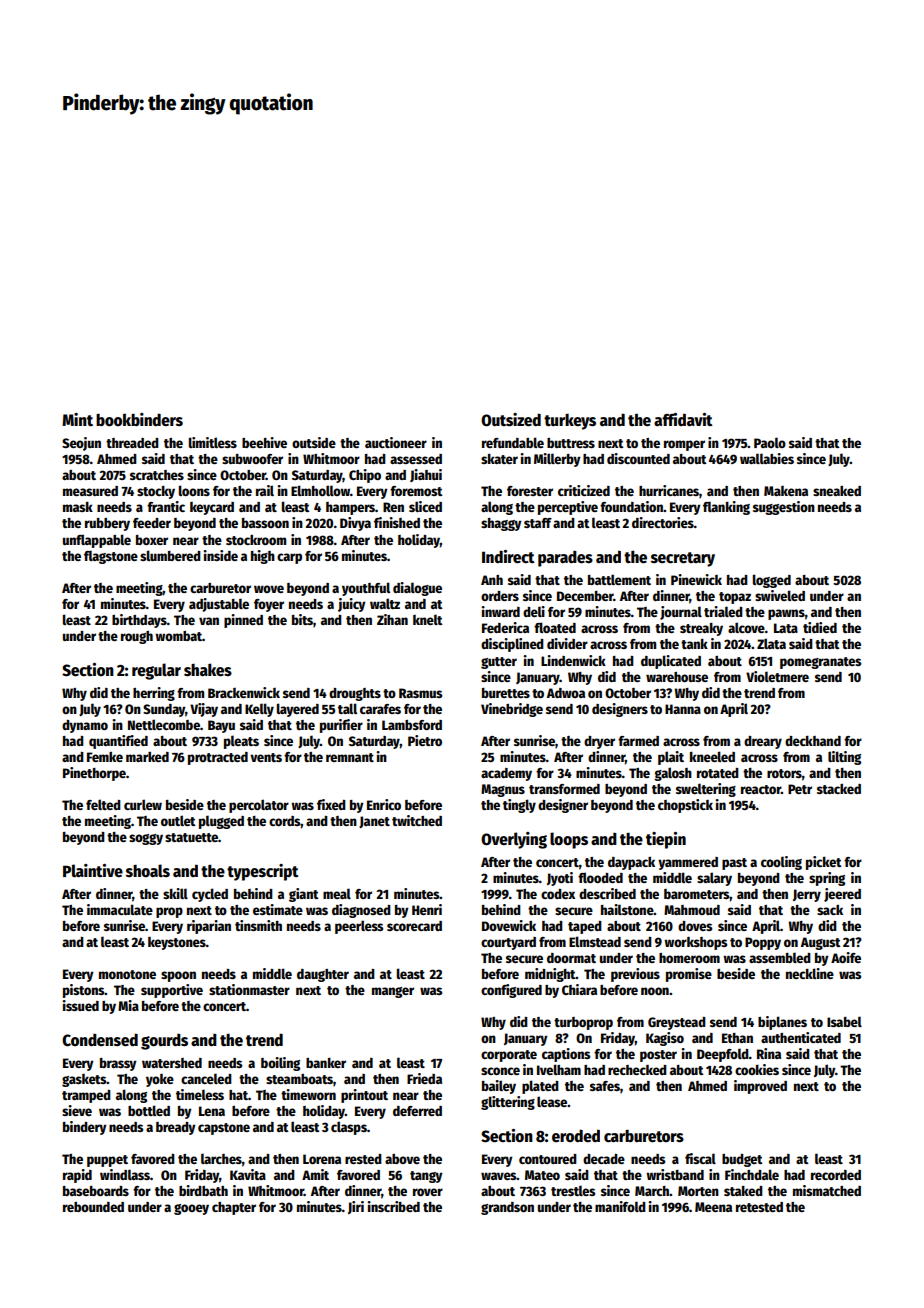 This document has height=1308, width=924. I want to click on plugged, so click(221, 822).
